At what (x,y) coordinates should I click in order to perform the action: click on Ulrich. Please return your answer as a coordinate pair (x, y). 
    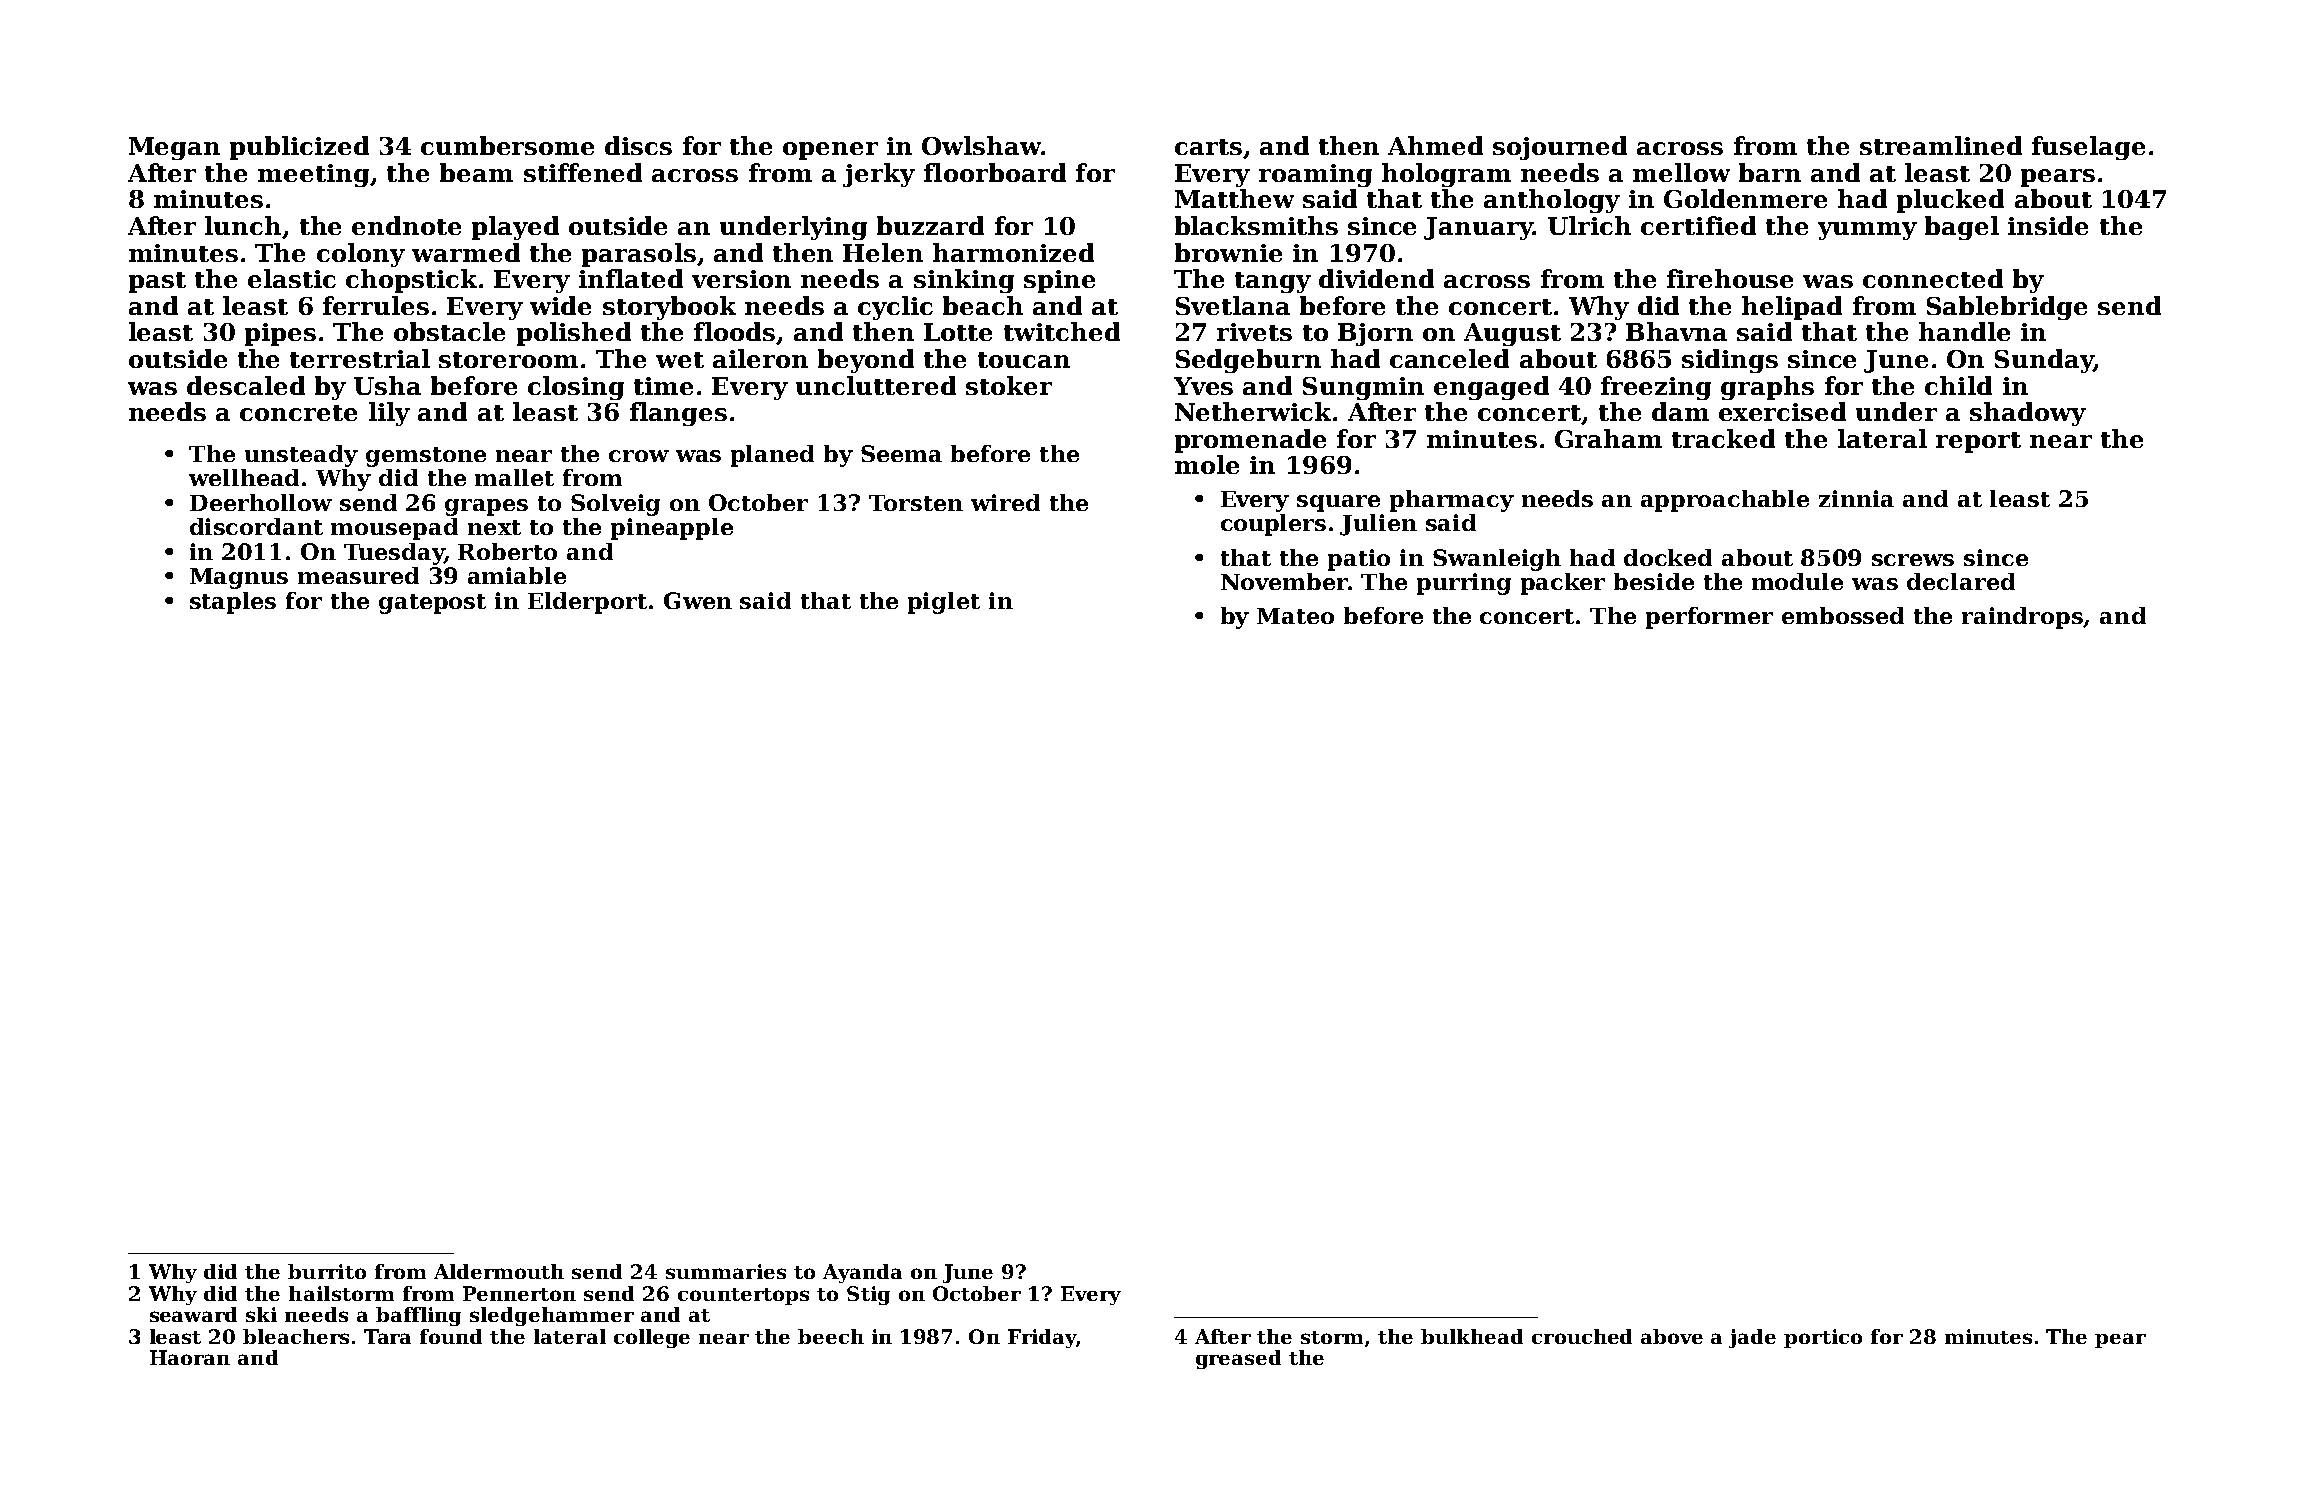
    Looking at the image, I should click on (1589, 225).
